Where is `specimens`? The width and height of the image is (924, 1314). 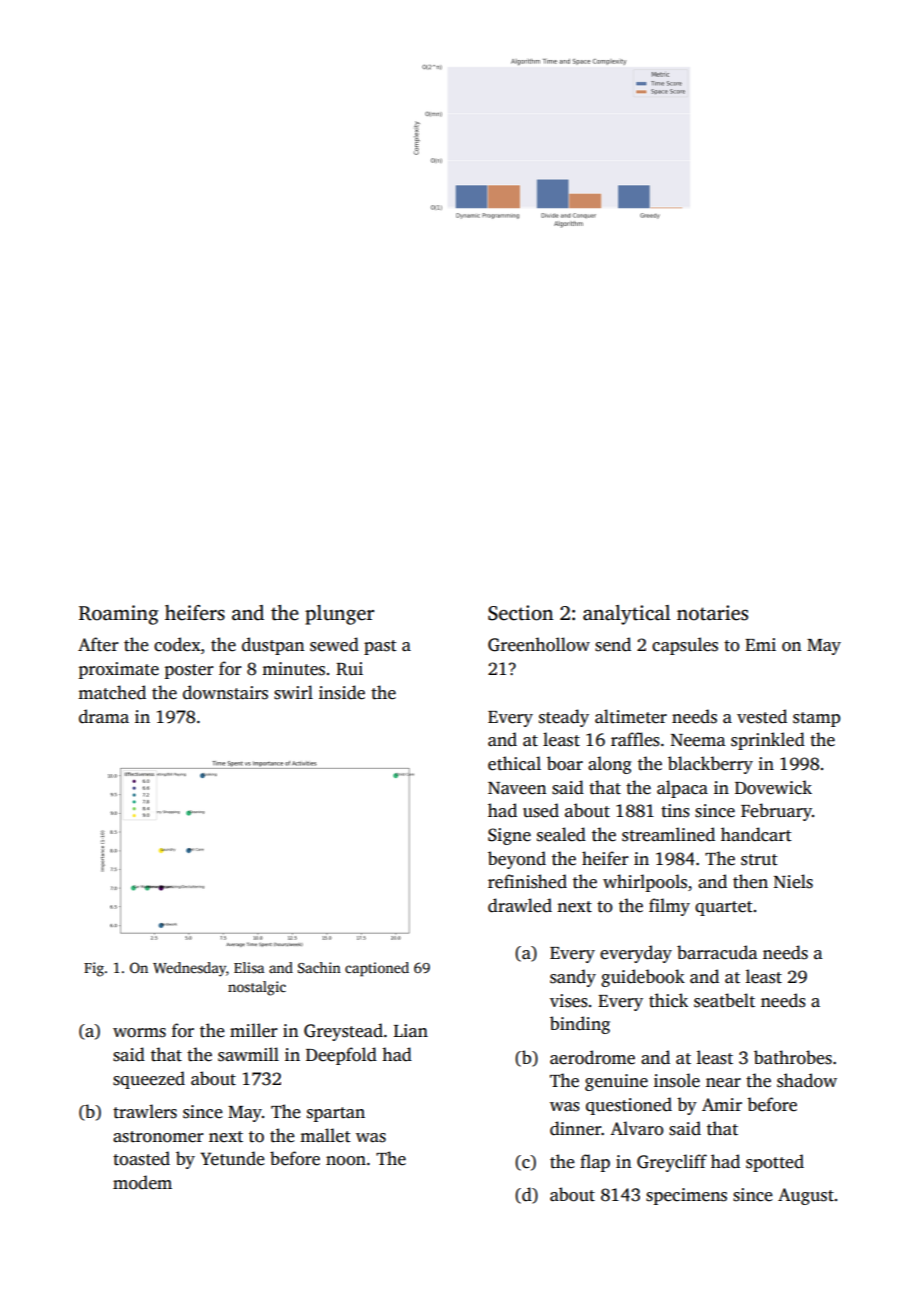 specimens is located at coordinates (686, 1196).
